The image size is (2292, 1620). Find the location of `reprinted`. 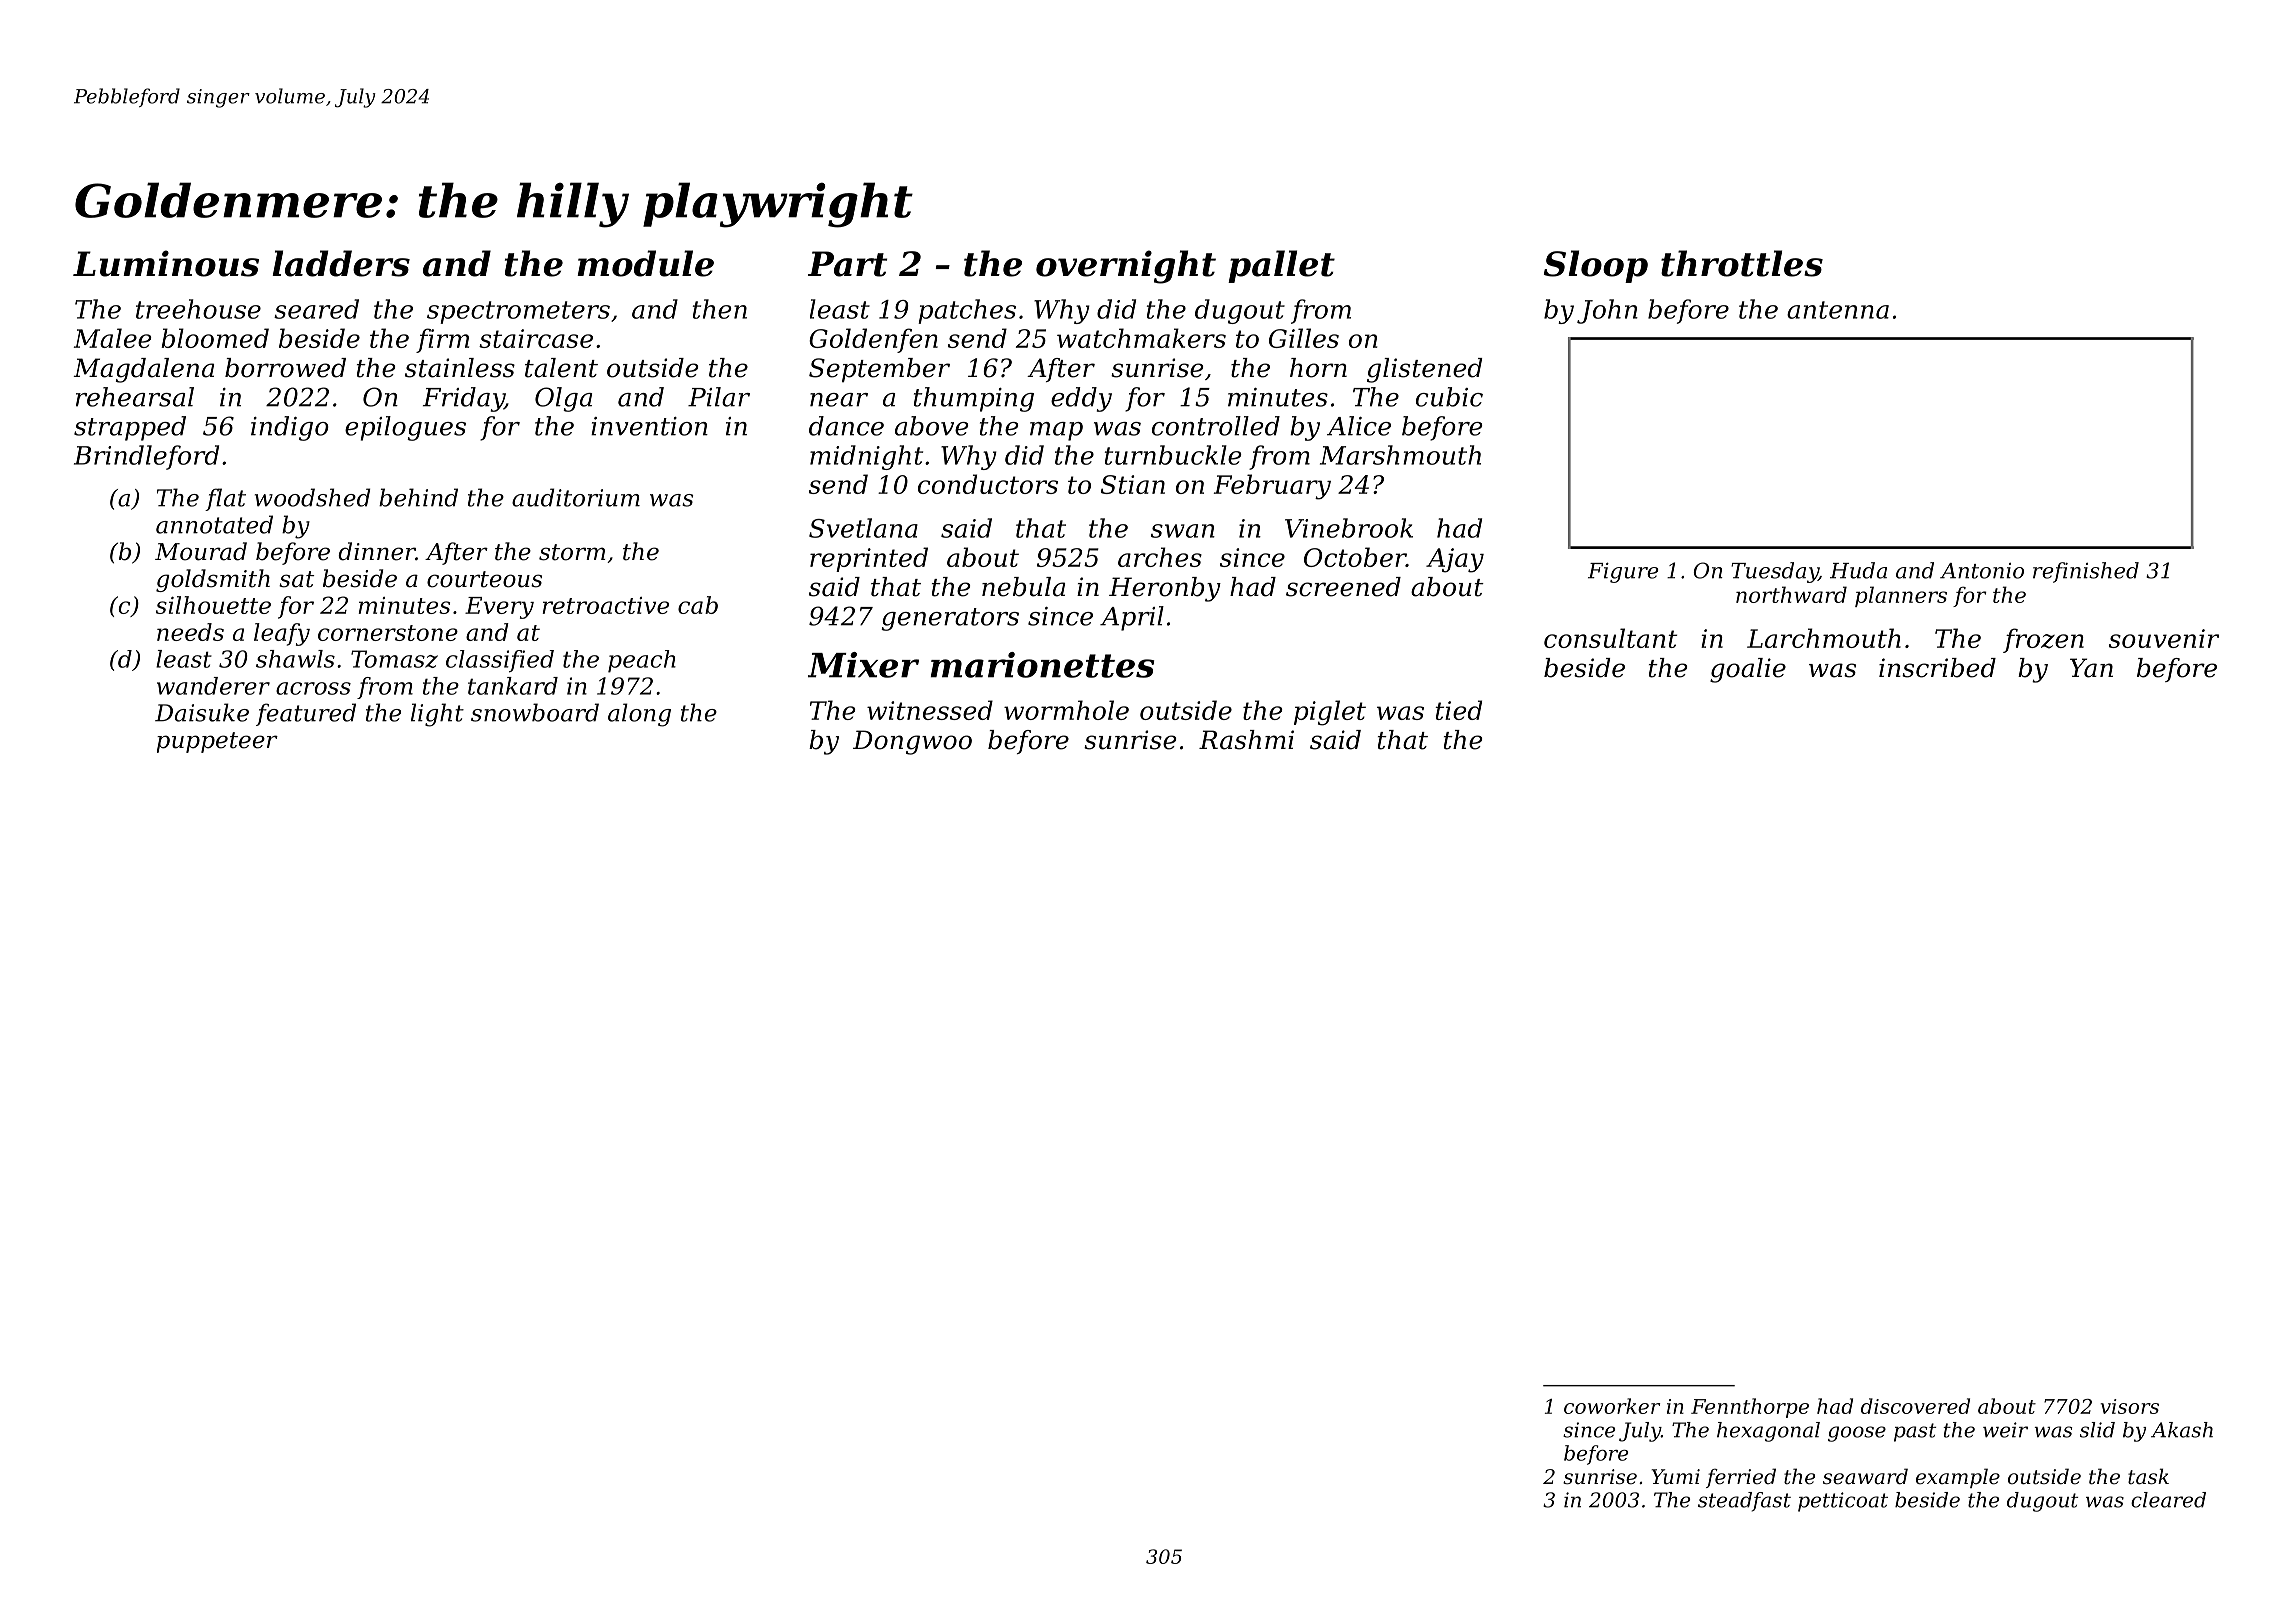

reprinted is located at coordinates (869, 559).
